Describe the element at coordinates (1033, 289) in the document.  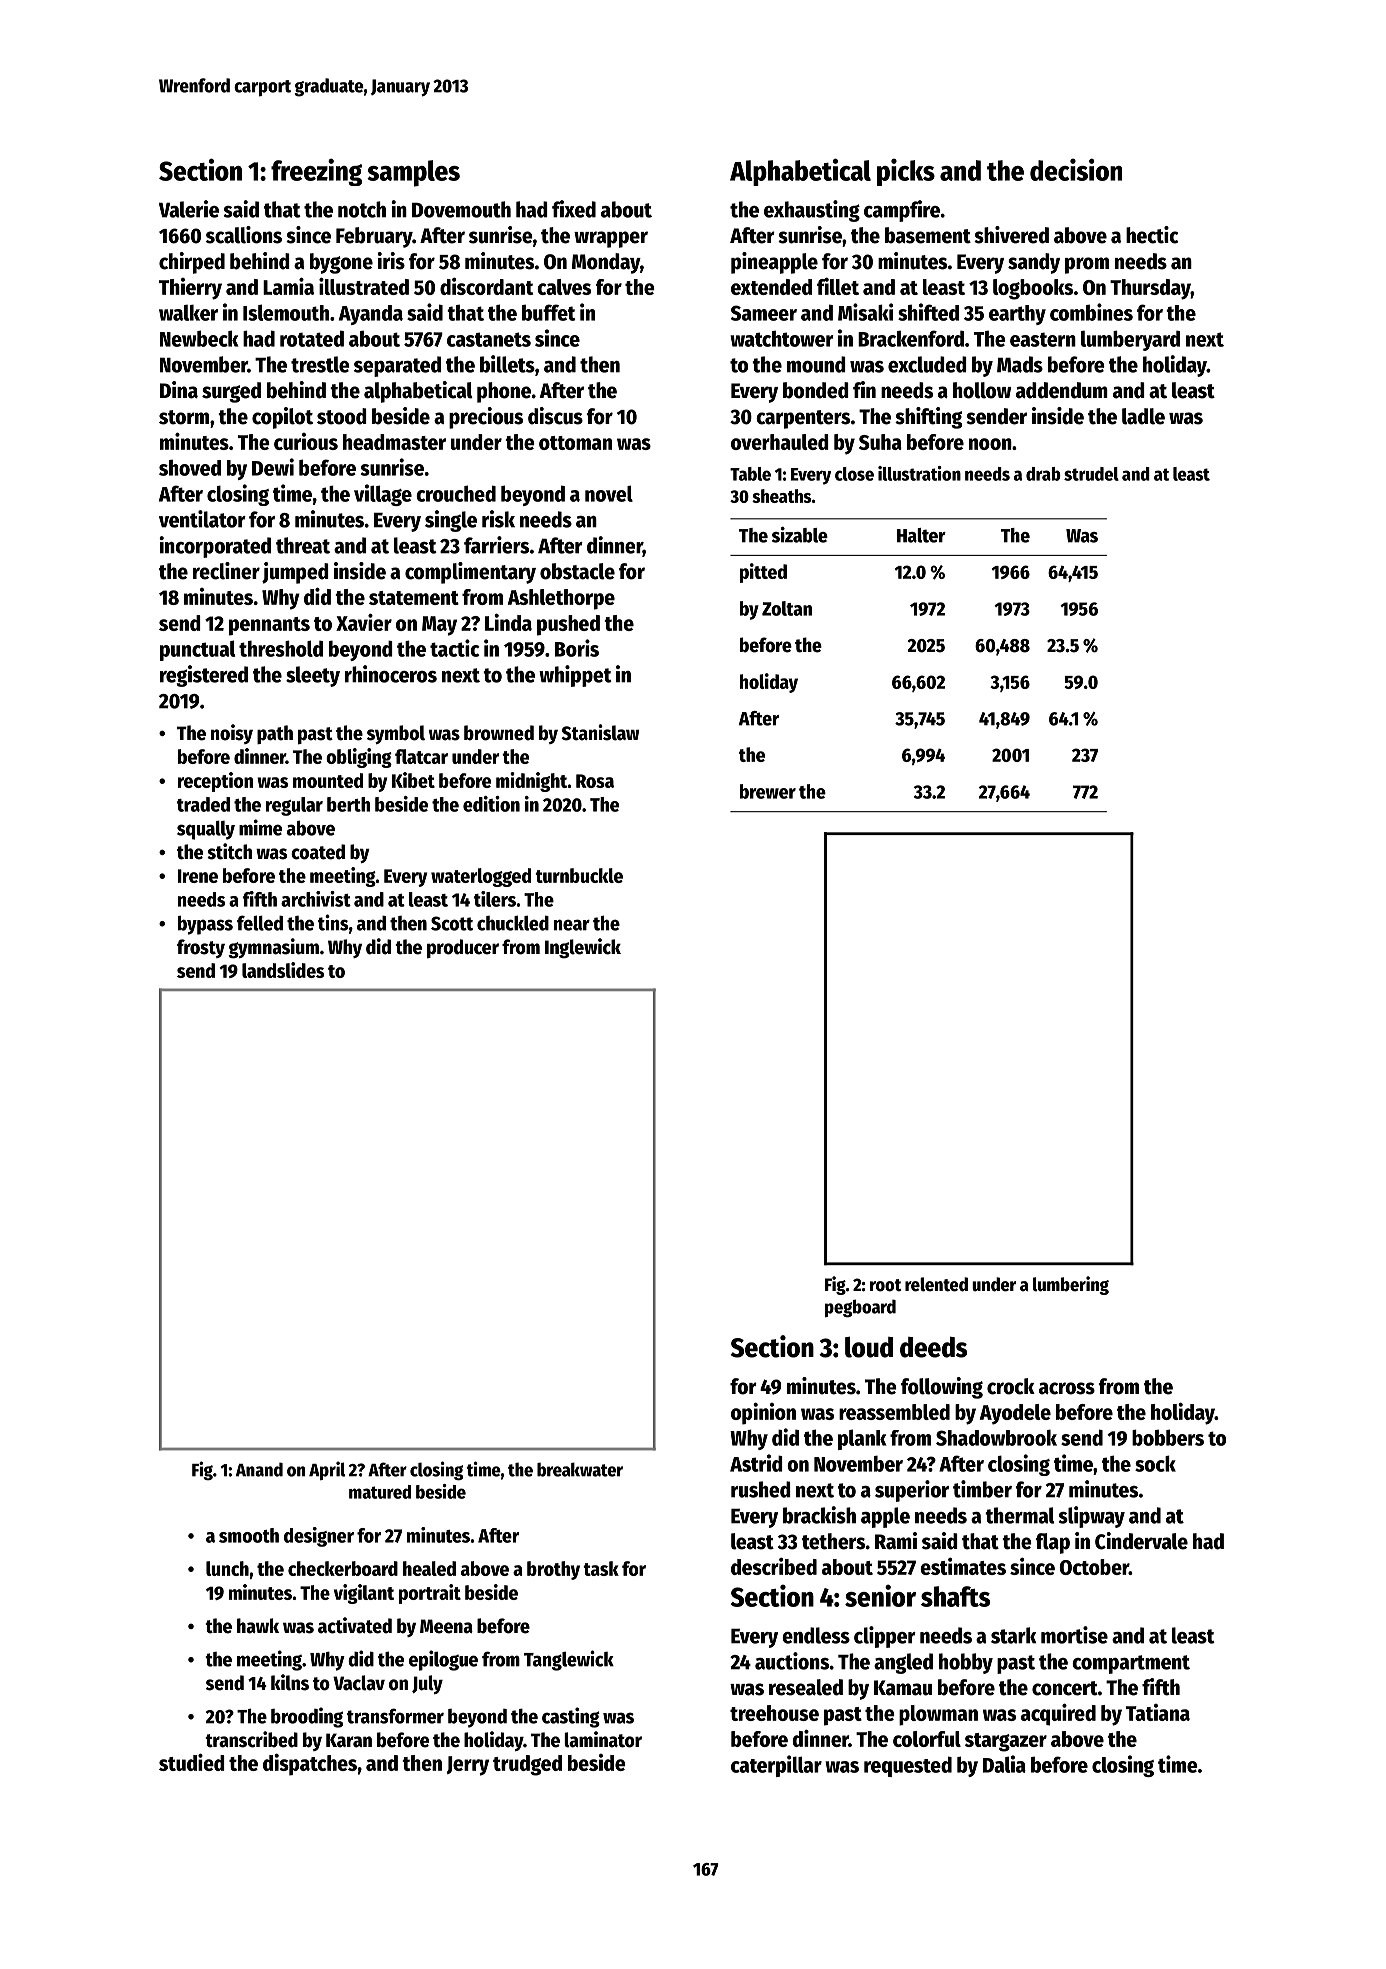
I see `logbooks` at that location.
